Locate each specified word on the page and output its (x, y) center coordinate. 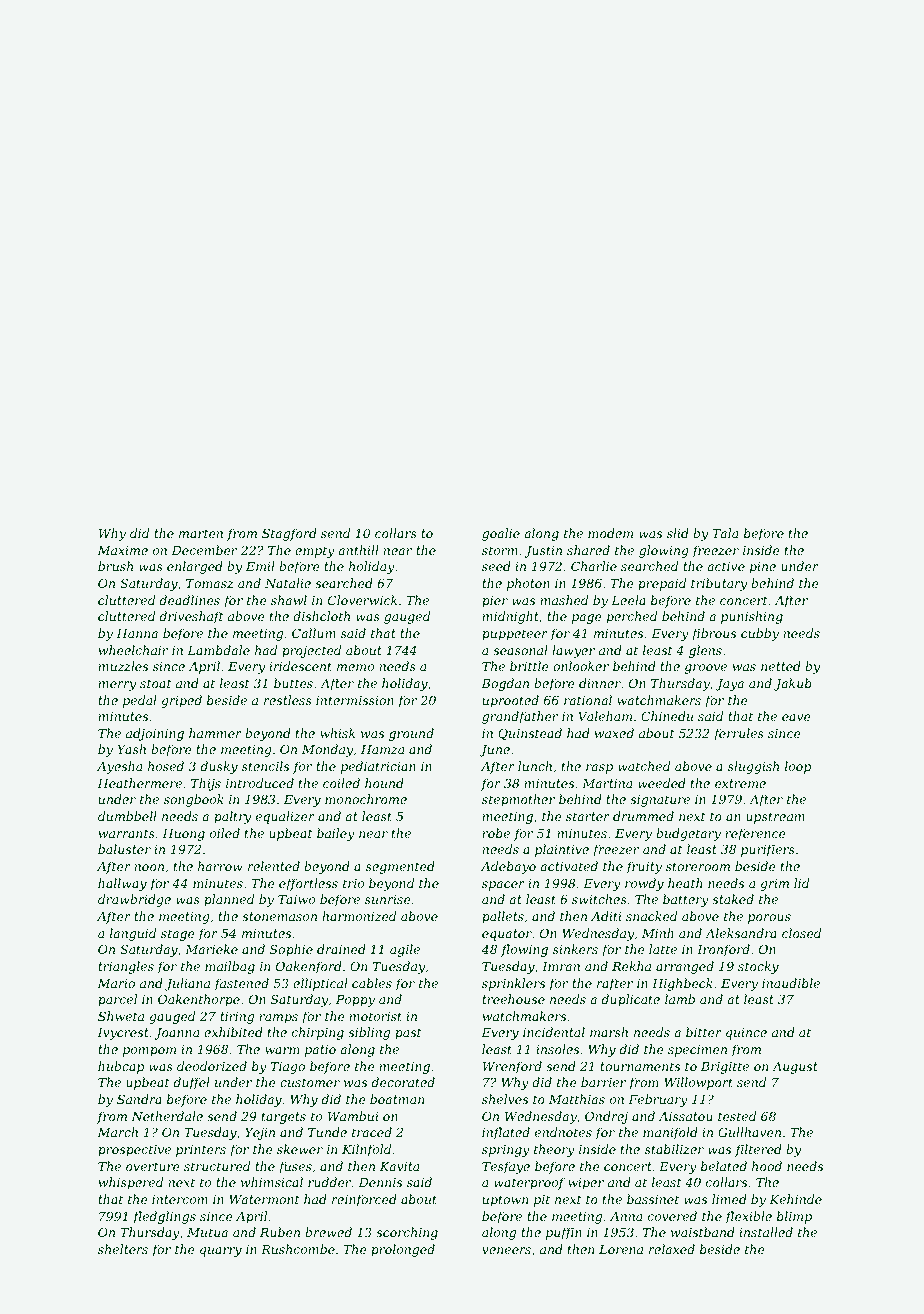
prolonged (403, 1250)
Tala (725, 533)
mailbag (230, 967)
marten (201, 533)
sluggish (753, 767)
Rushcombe (298, 1249)
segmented (400, 867)
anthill (358, 550)
